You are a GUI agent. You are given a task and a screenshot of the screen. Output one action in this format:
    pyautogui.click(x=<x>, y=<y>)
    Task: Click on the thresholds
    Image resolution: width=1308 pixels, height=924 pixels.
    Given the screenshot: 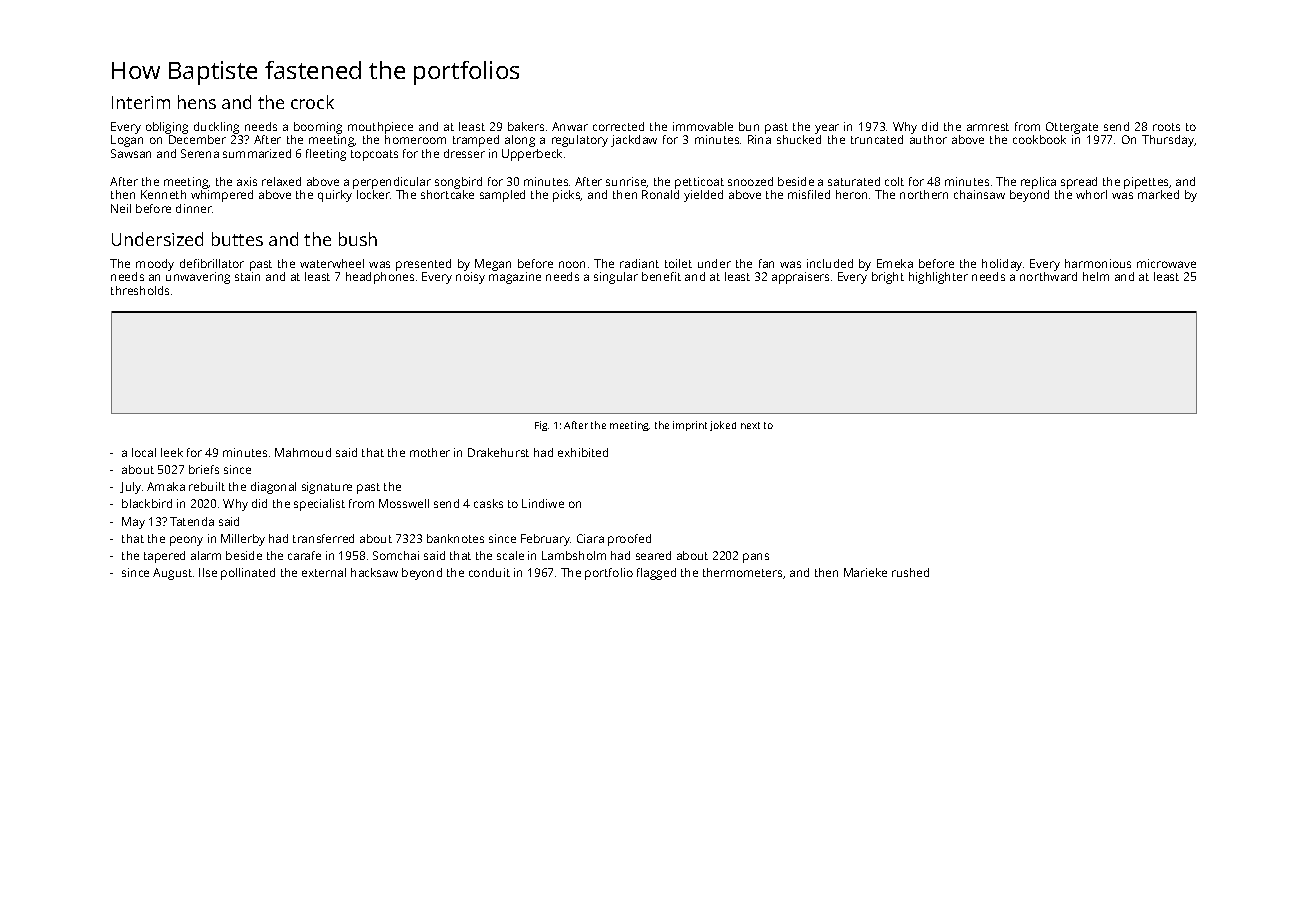 What is the action you would take?
    pyautogui.click(x=140, y=290)
